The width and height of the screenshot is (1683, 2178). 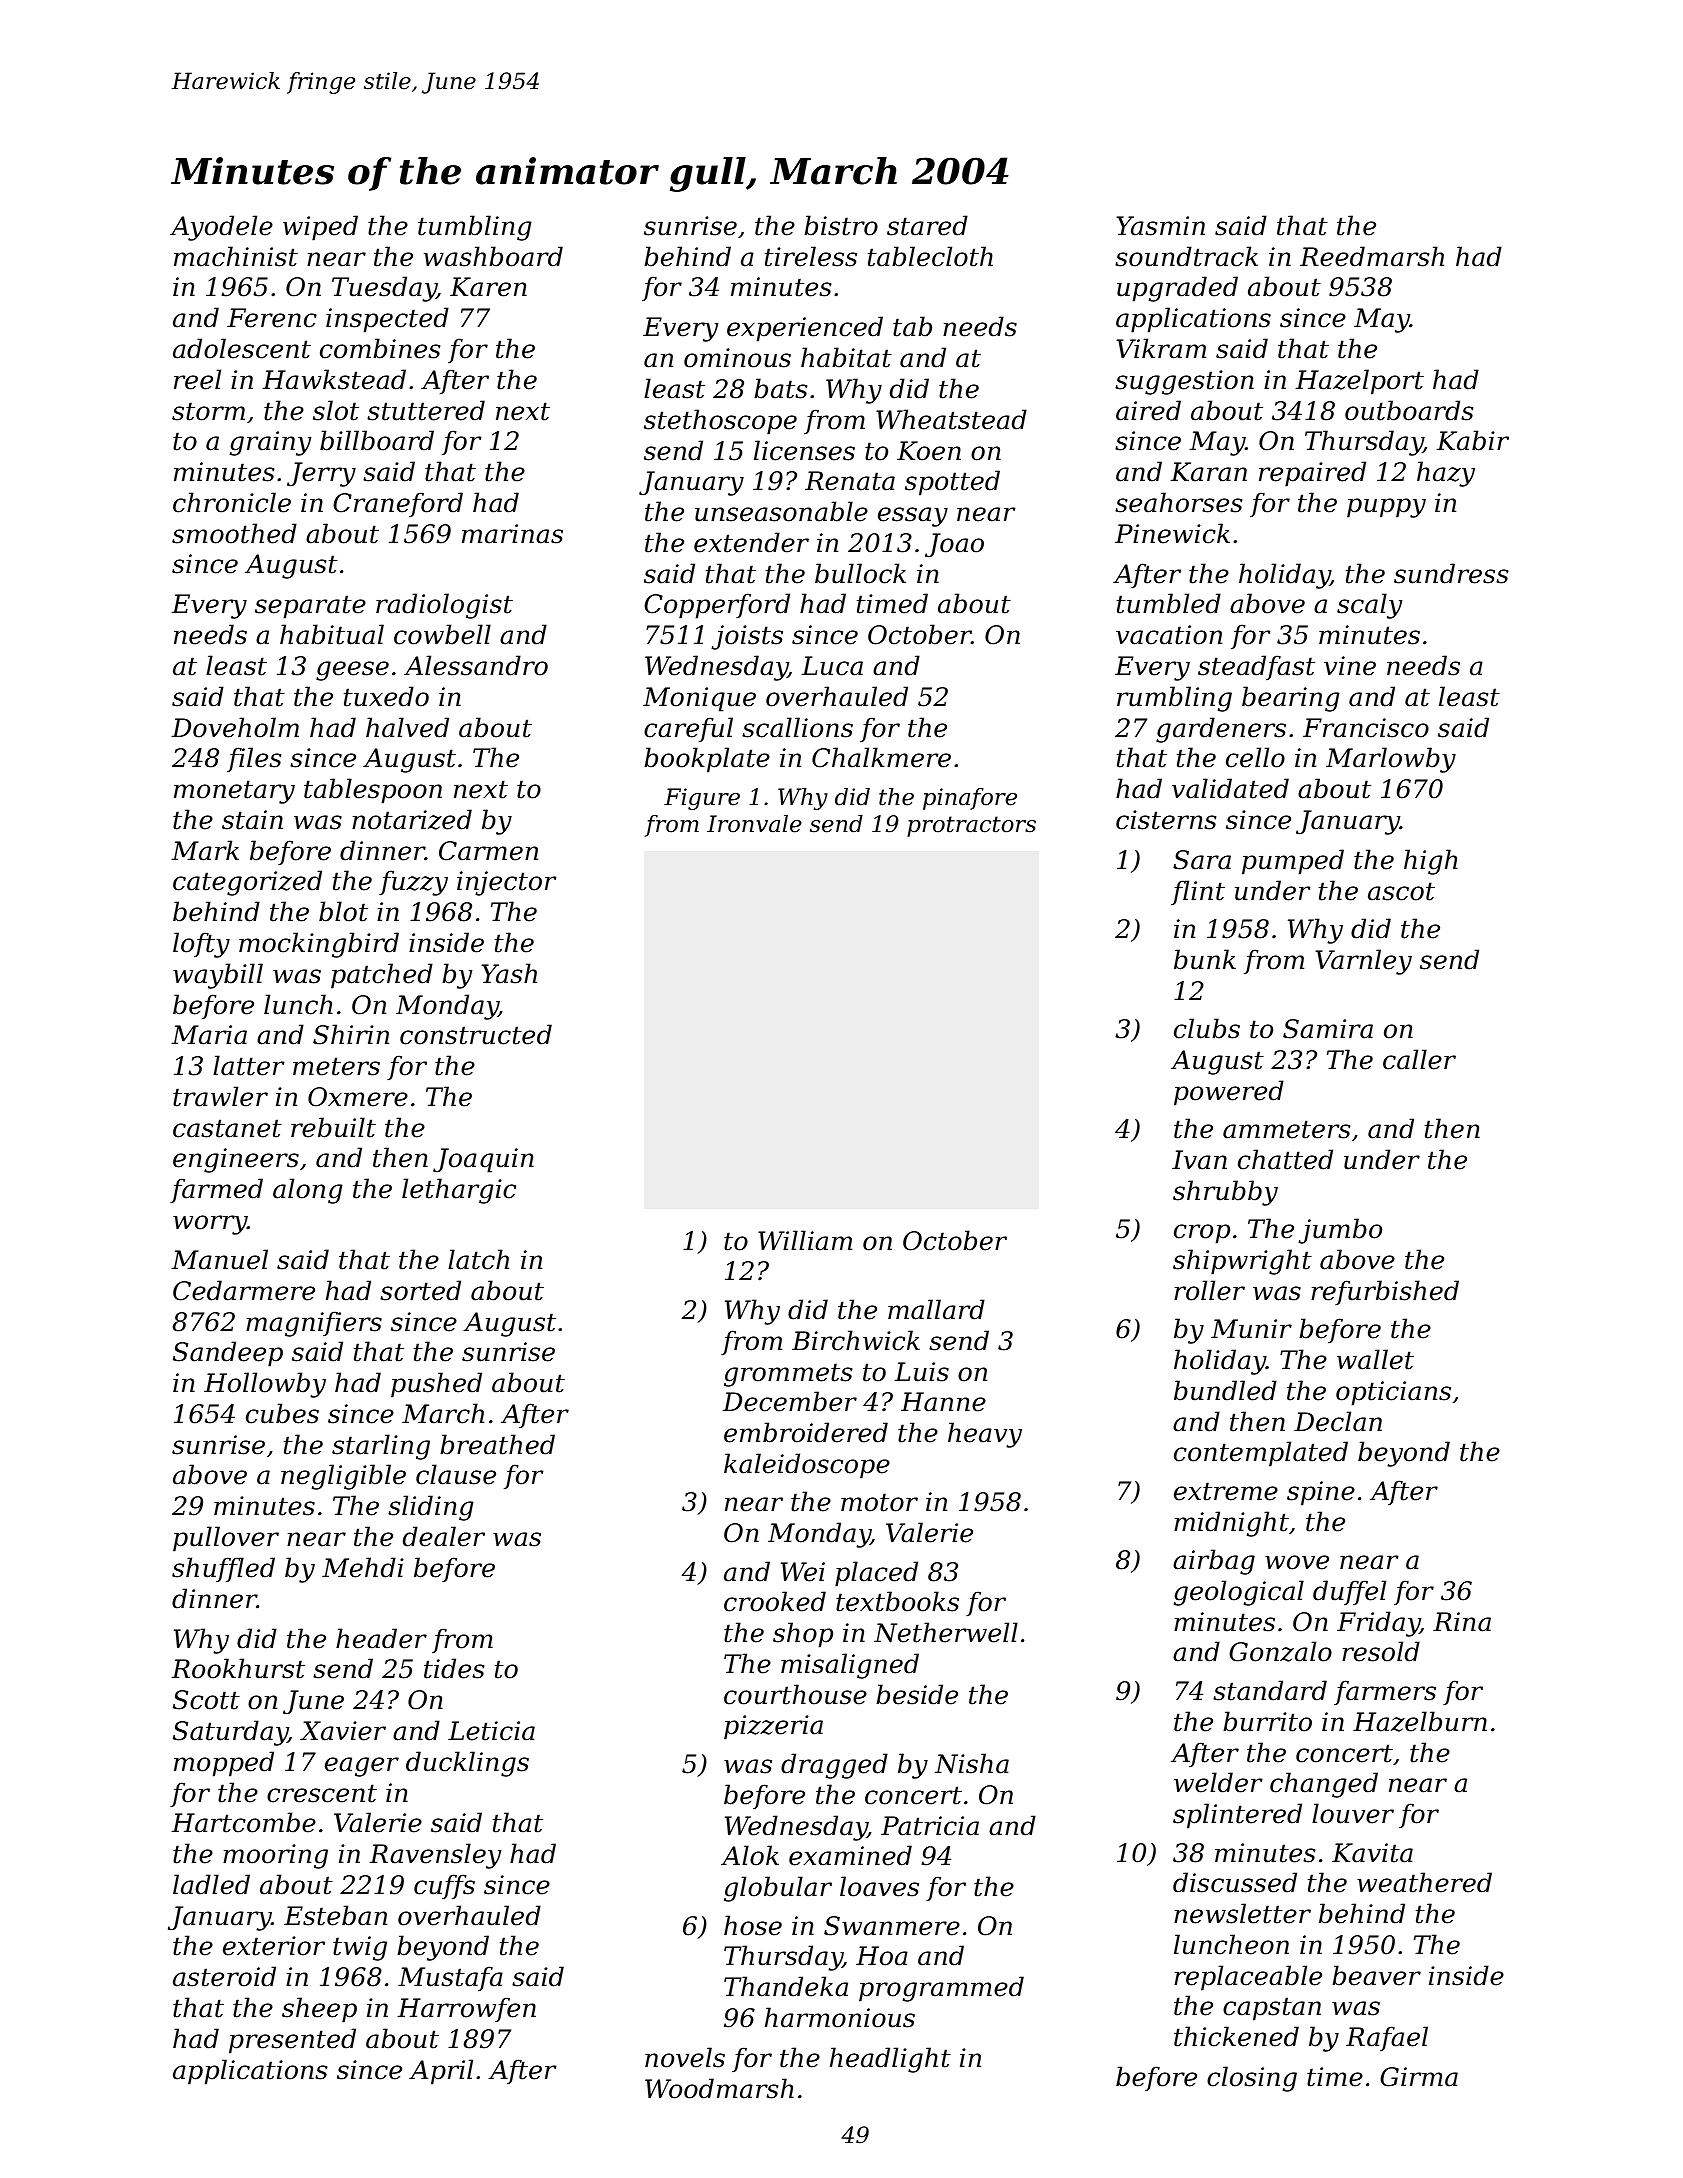 I want to click on midnight, so click(x=1231, y=1524).
